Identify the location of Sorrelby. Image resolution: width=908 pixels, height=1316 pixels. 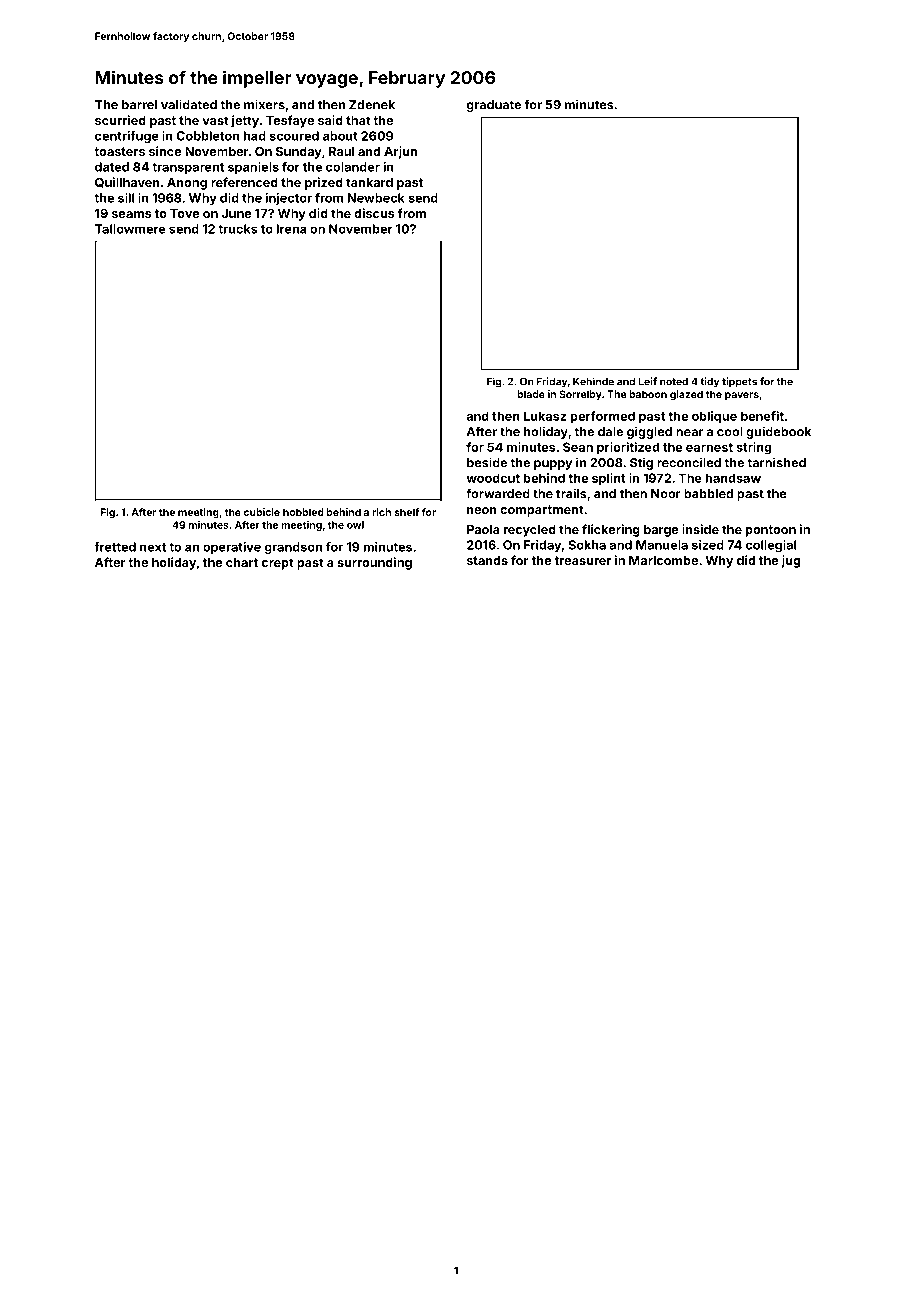
(580, 395).
